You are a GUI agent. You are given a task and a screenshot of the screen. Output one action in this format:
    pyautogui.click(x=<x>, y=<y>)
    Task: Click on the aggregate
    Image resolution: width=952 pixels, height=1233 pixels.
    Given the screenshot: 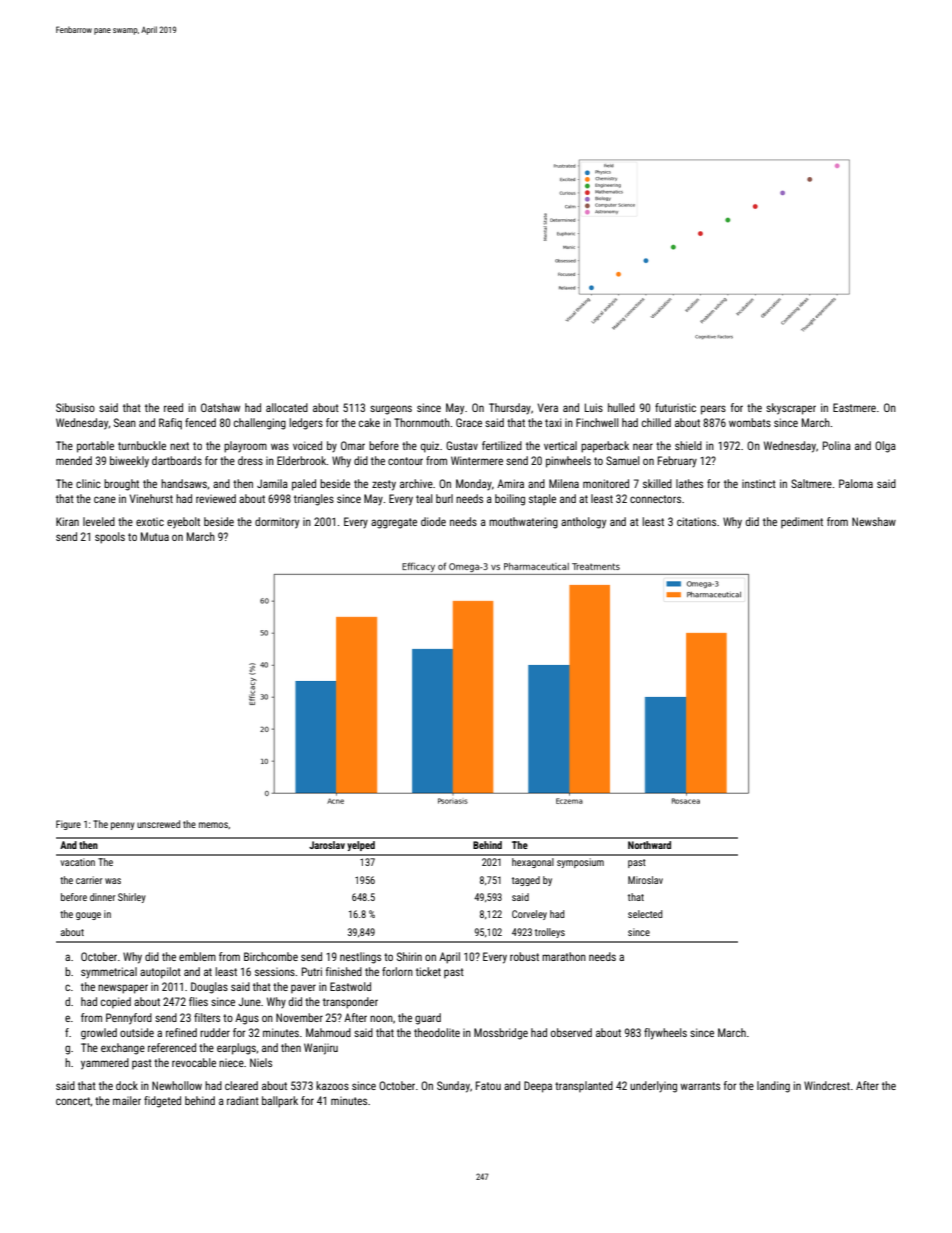 What is the action you would take?
    pyautogui.click(x=394, y=523)
